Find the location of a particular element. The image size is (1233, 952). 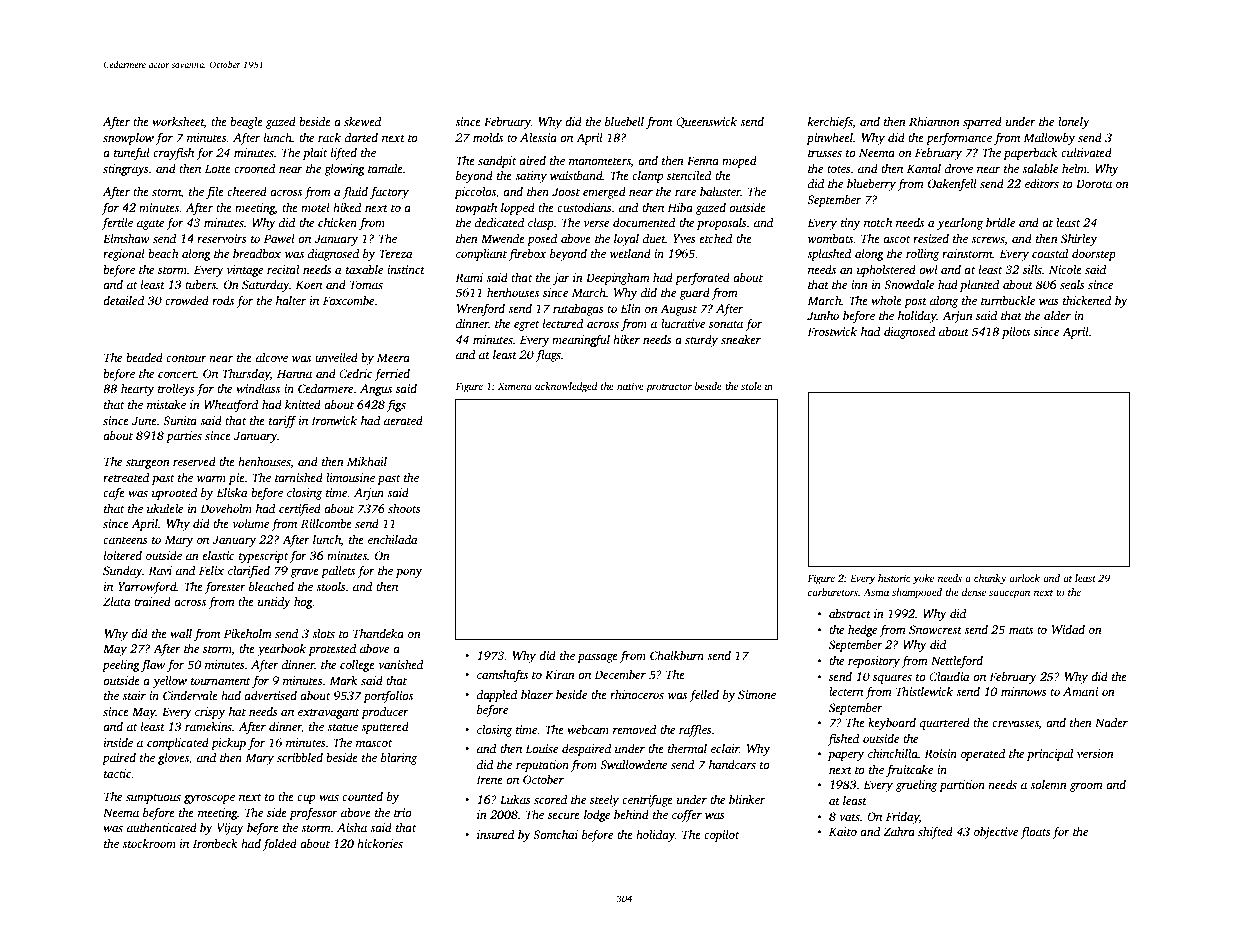

folded is located at coordinates (280, 844).
